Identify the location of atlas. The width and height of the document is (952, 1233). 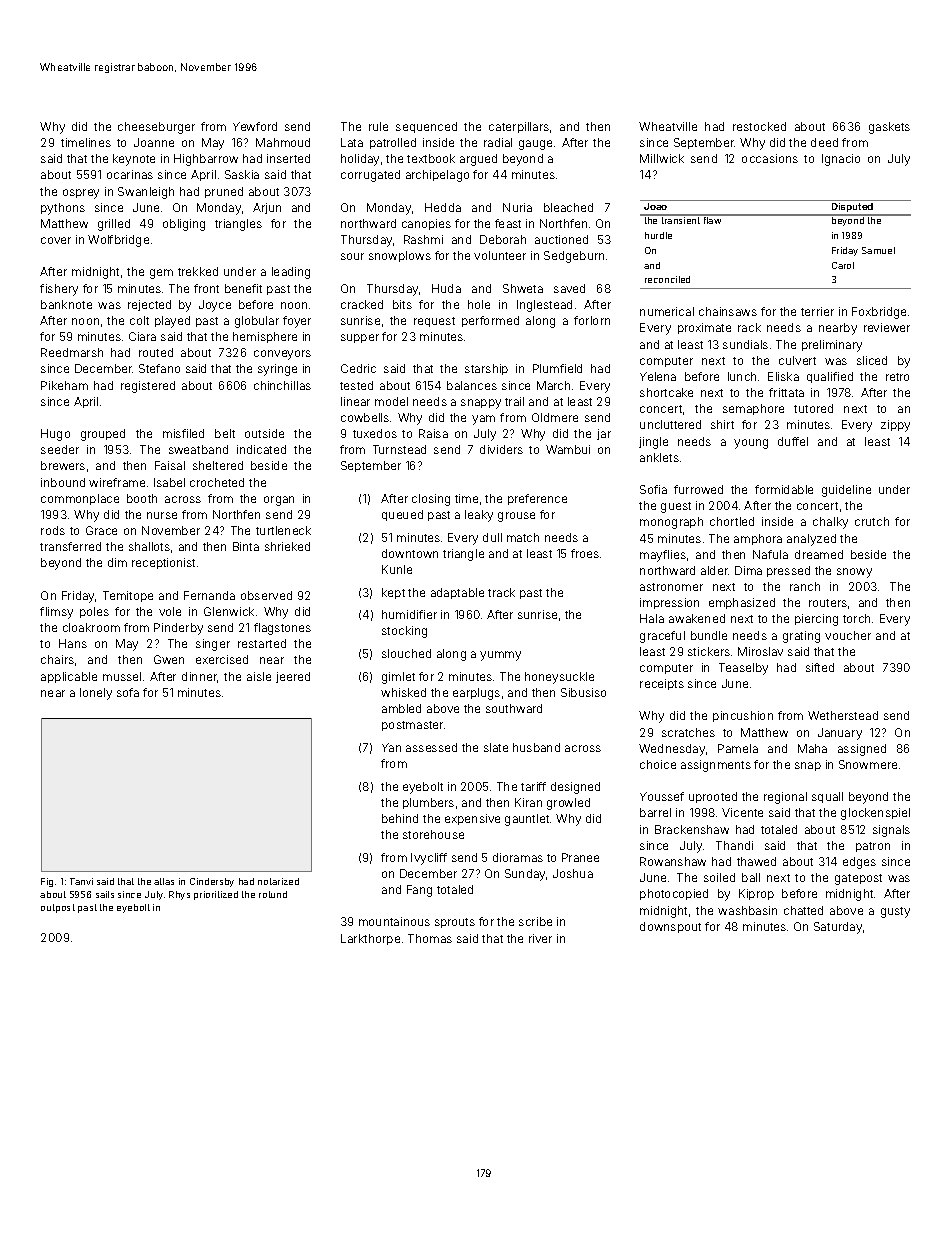
(164, 881).
